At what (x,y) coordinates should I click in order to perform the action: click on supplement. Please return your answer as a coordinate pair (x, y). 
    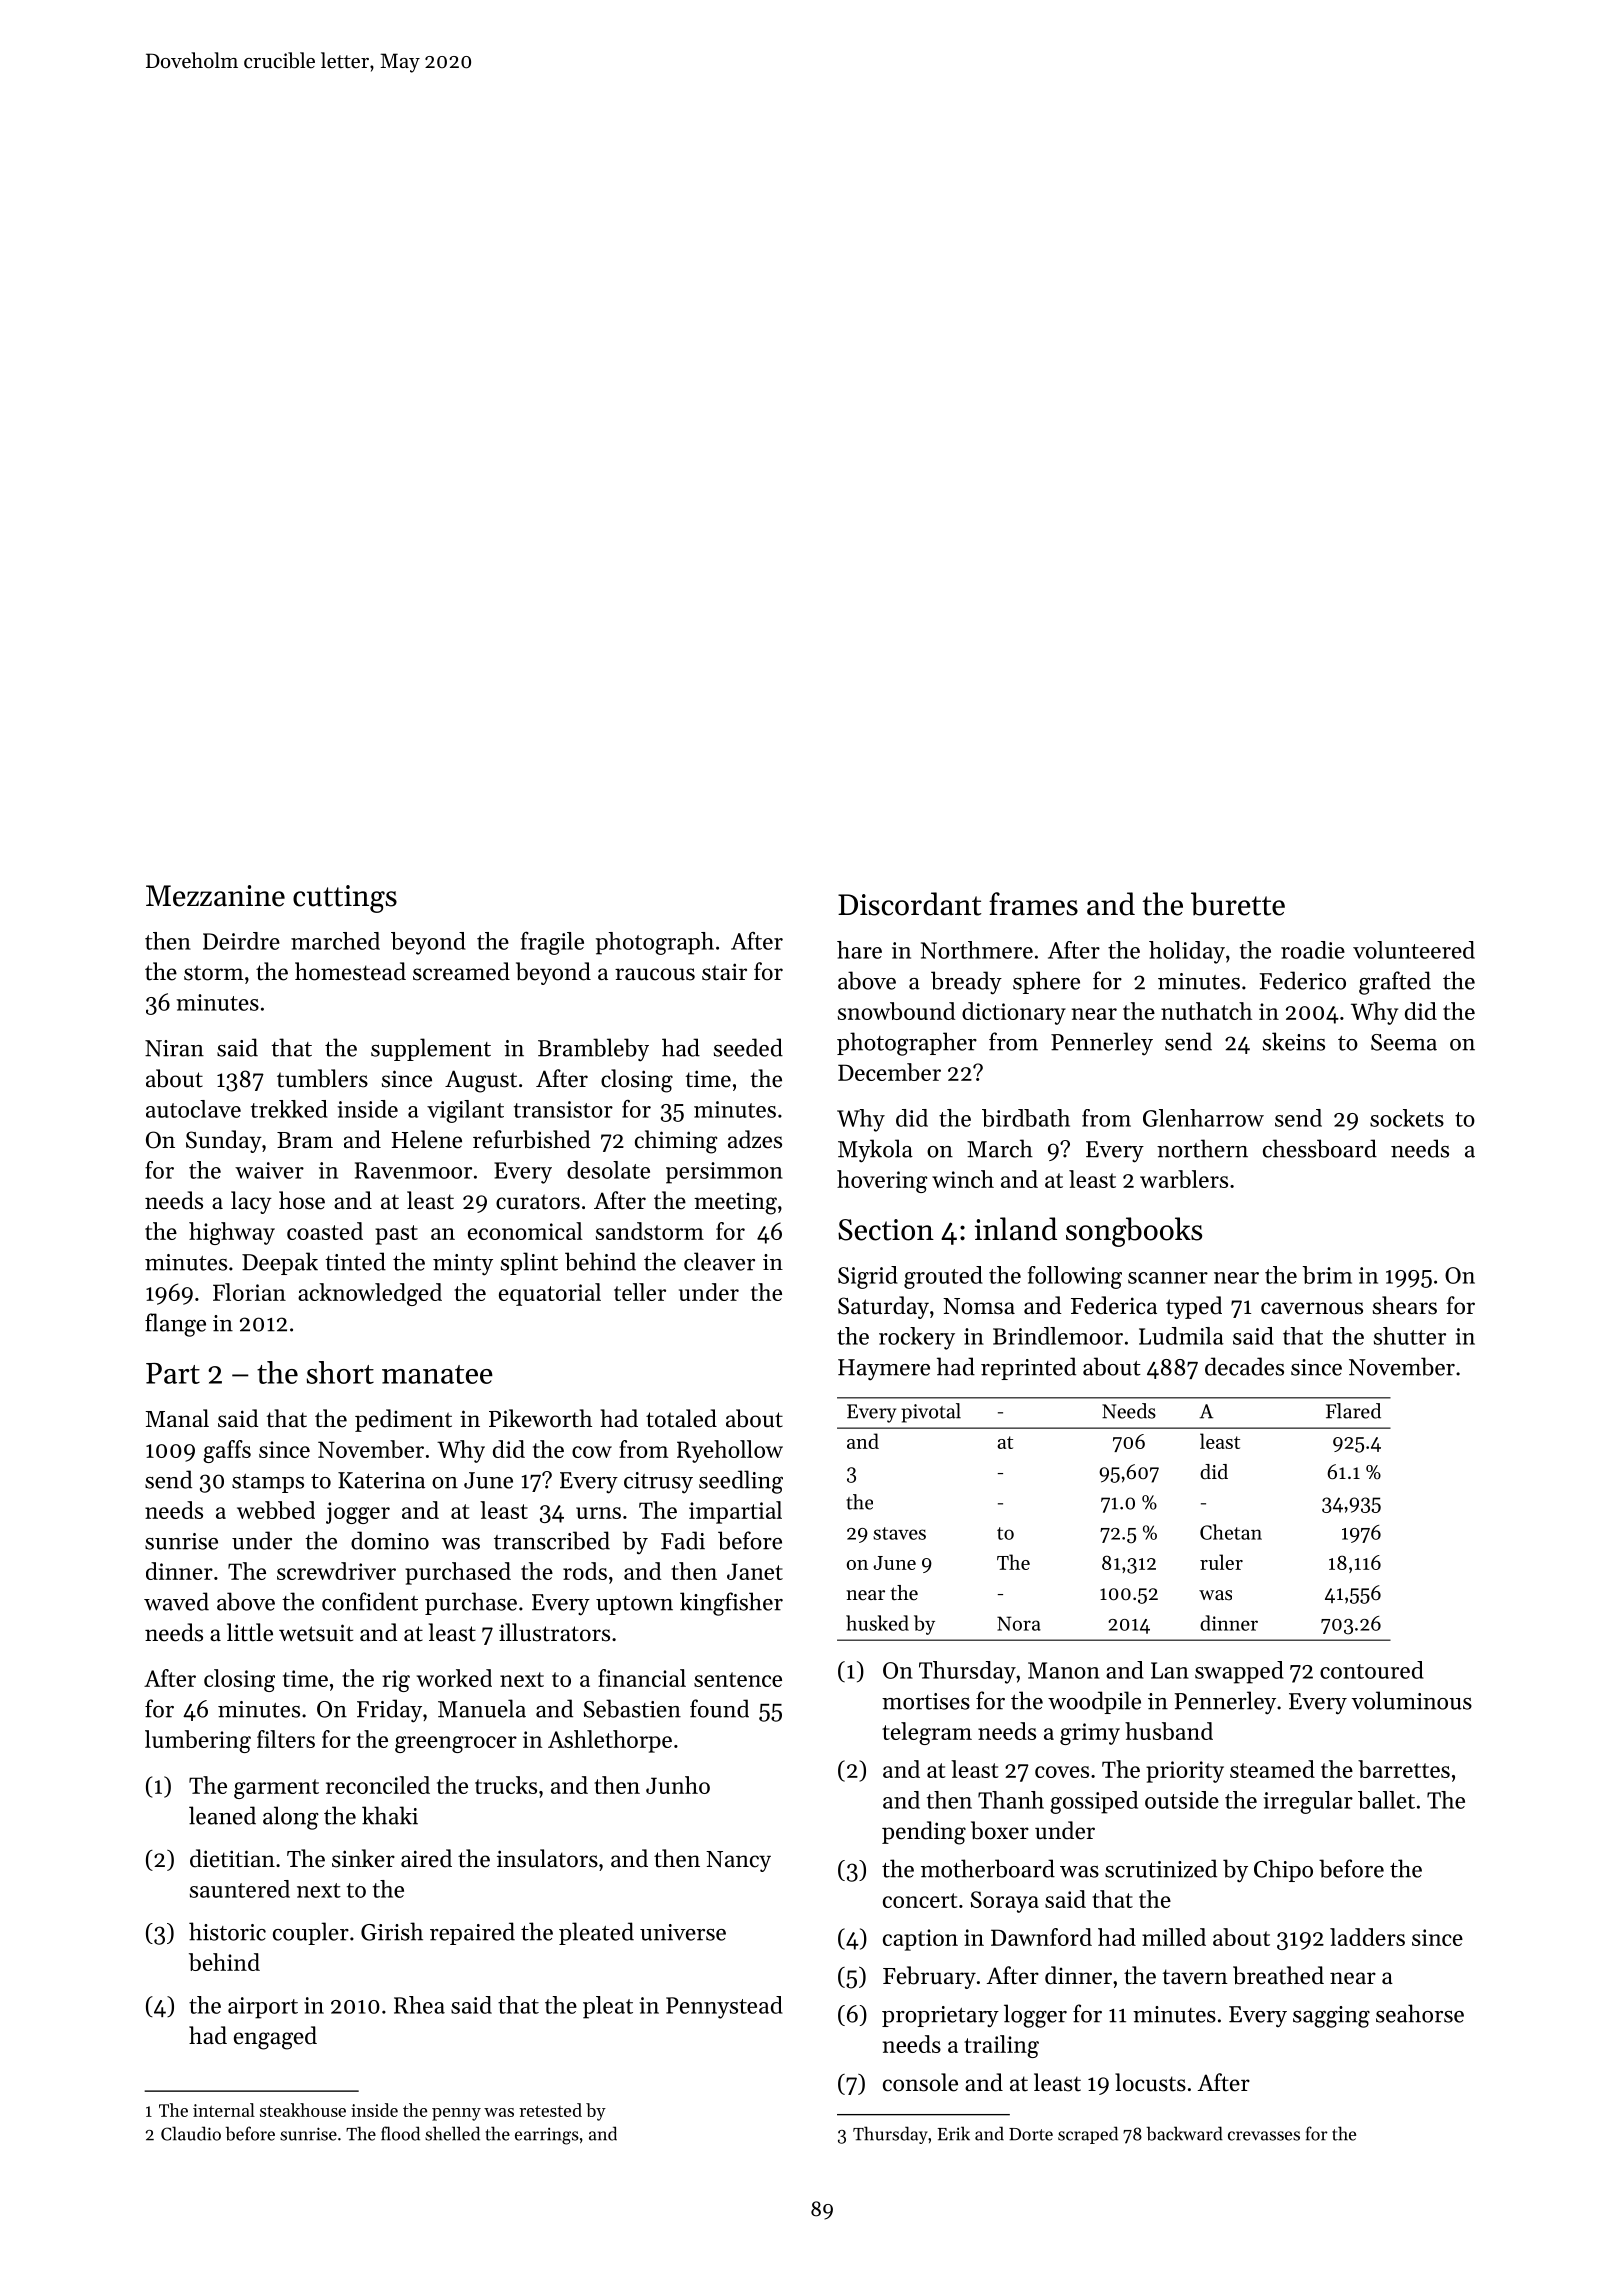
    Looking at the image, I should click on (431, 1049).
